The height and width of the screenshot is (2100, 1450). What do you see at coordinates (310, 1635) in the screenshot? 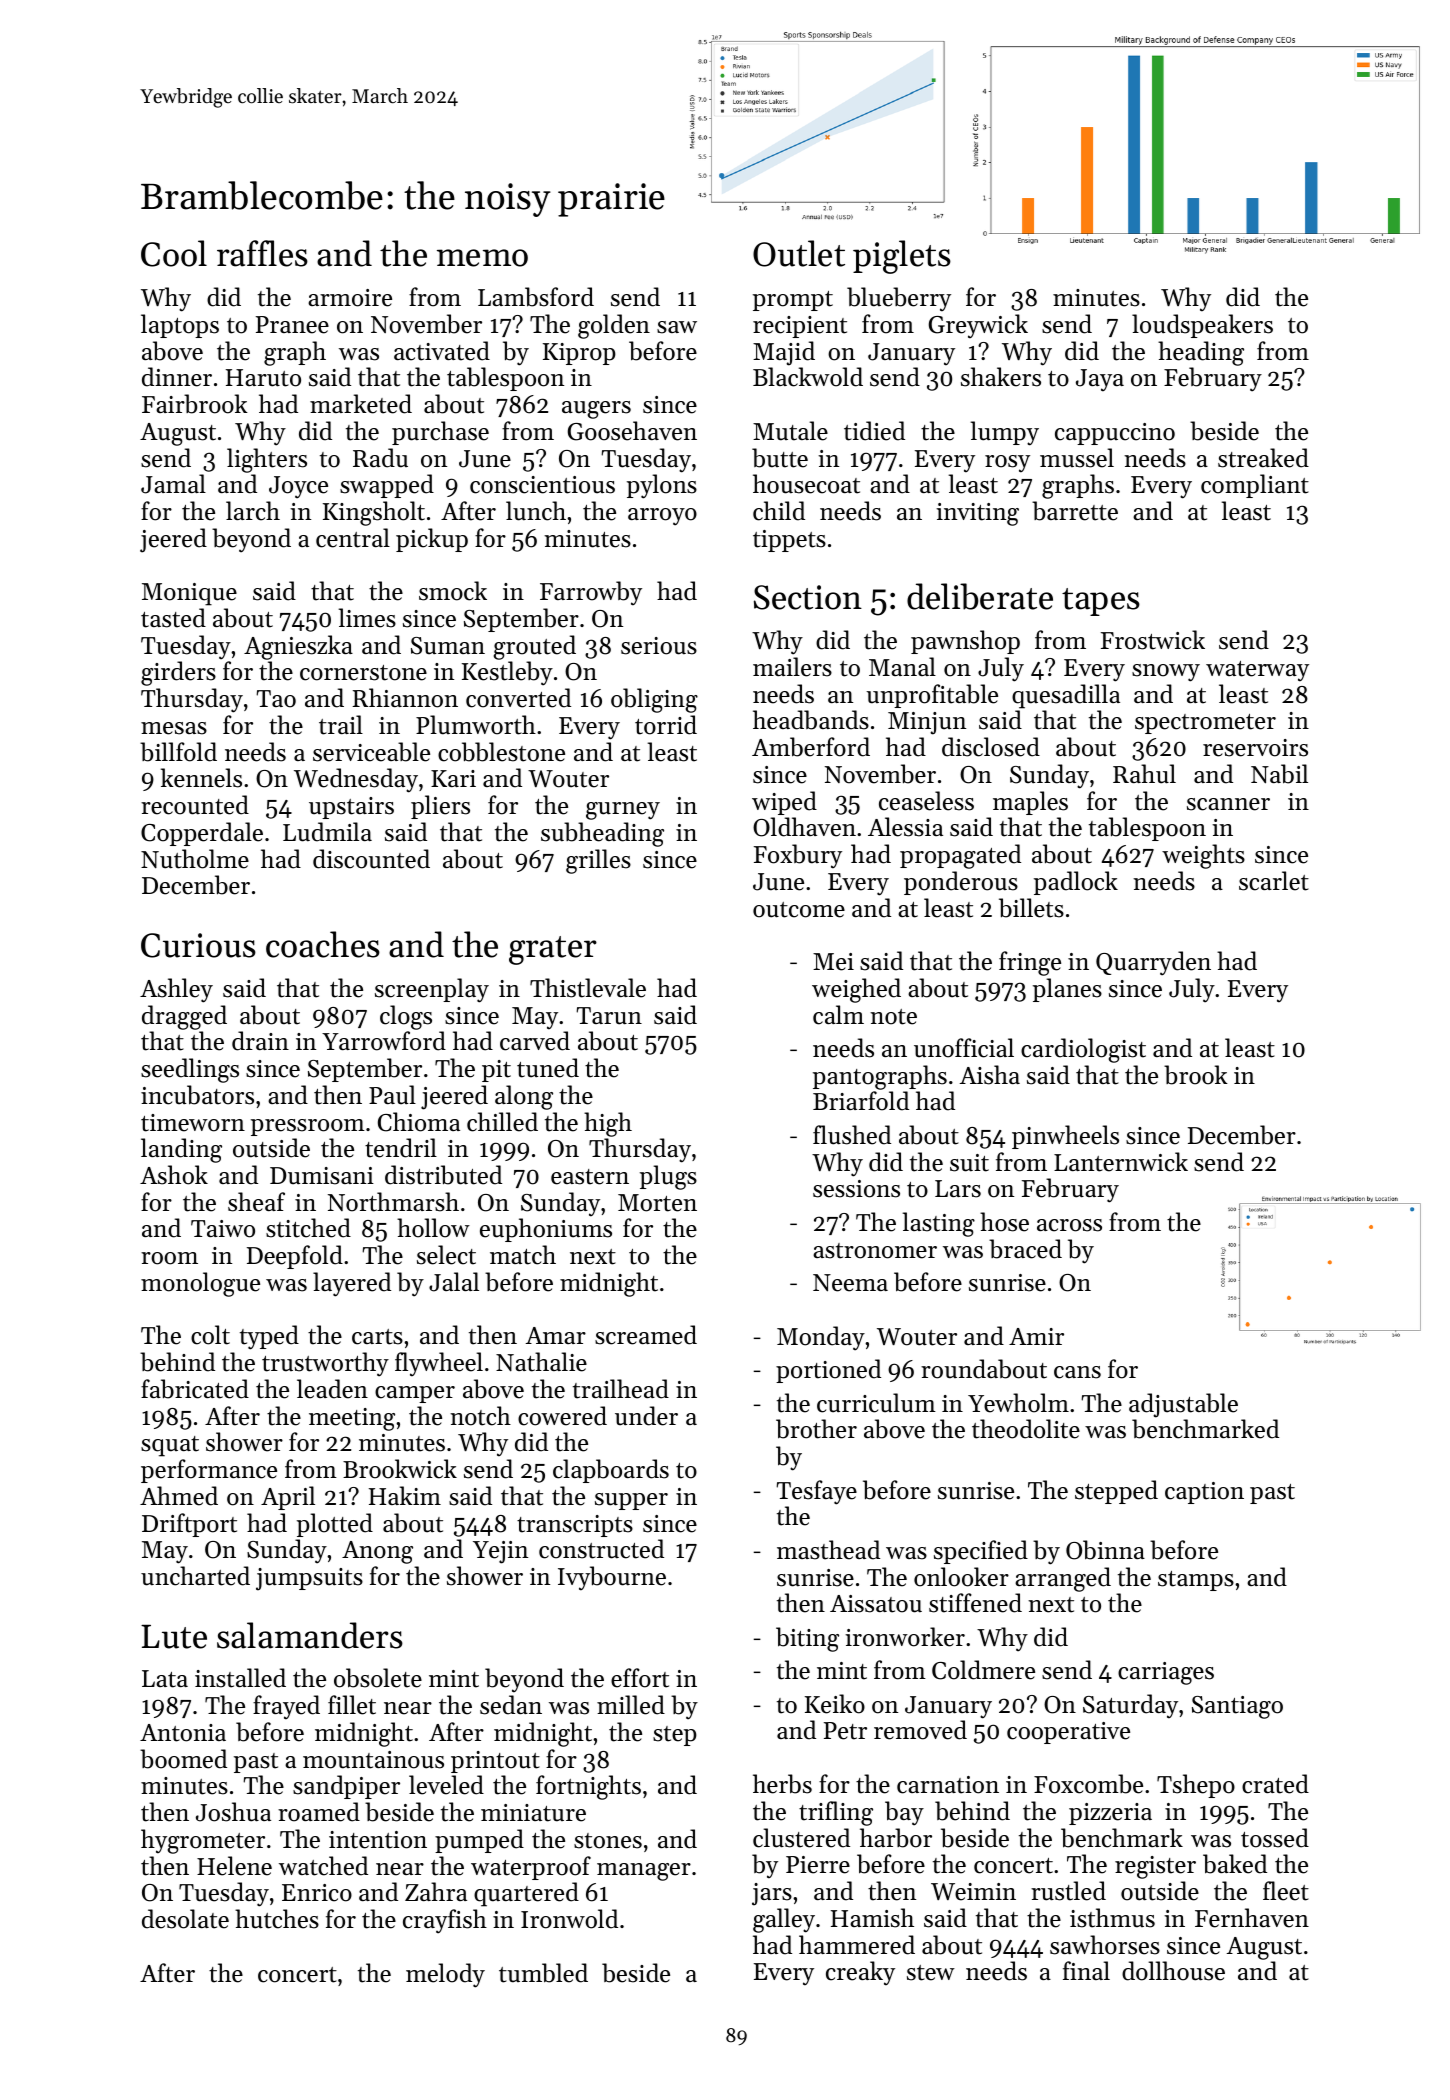
I see `salamanders` at bounding box center [310, 1635].
